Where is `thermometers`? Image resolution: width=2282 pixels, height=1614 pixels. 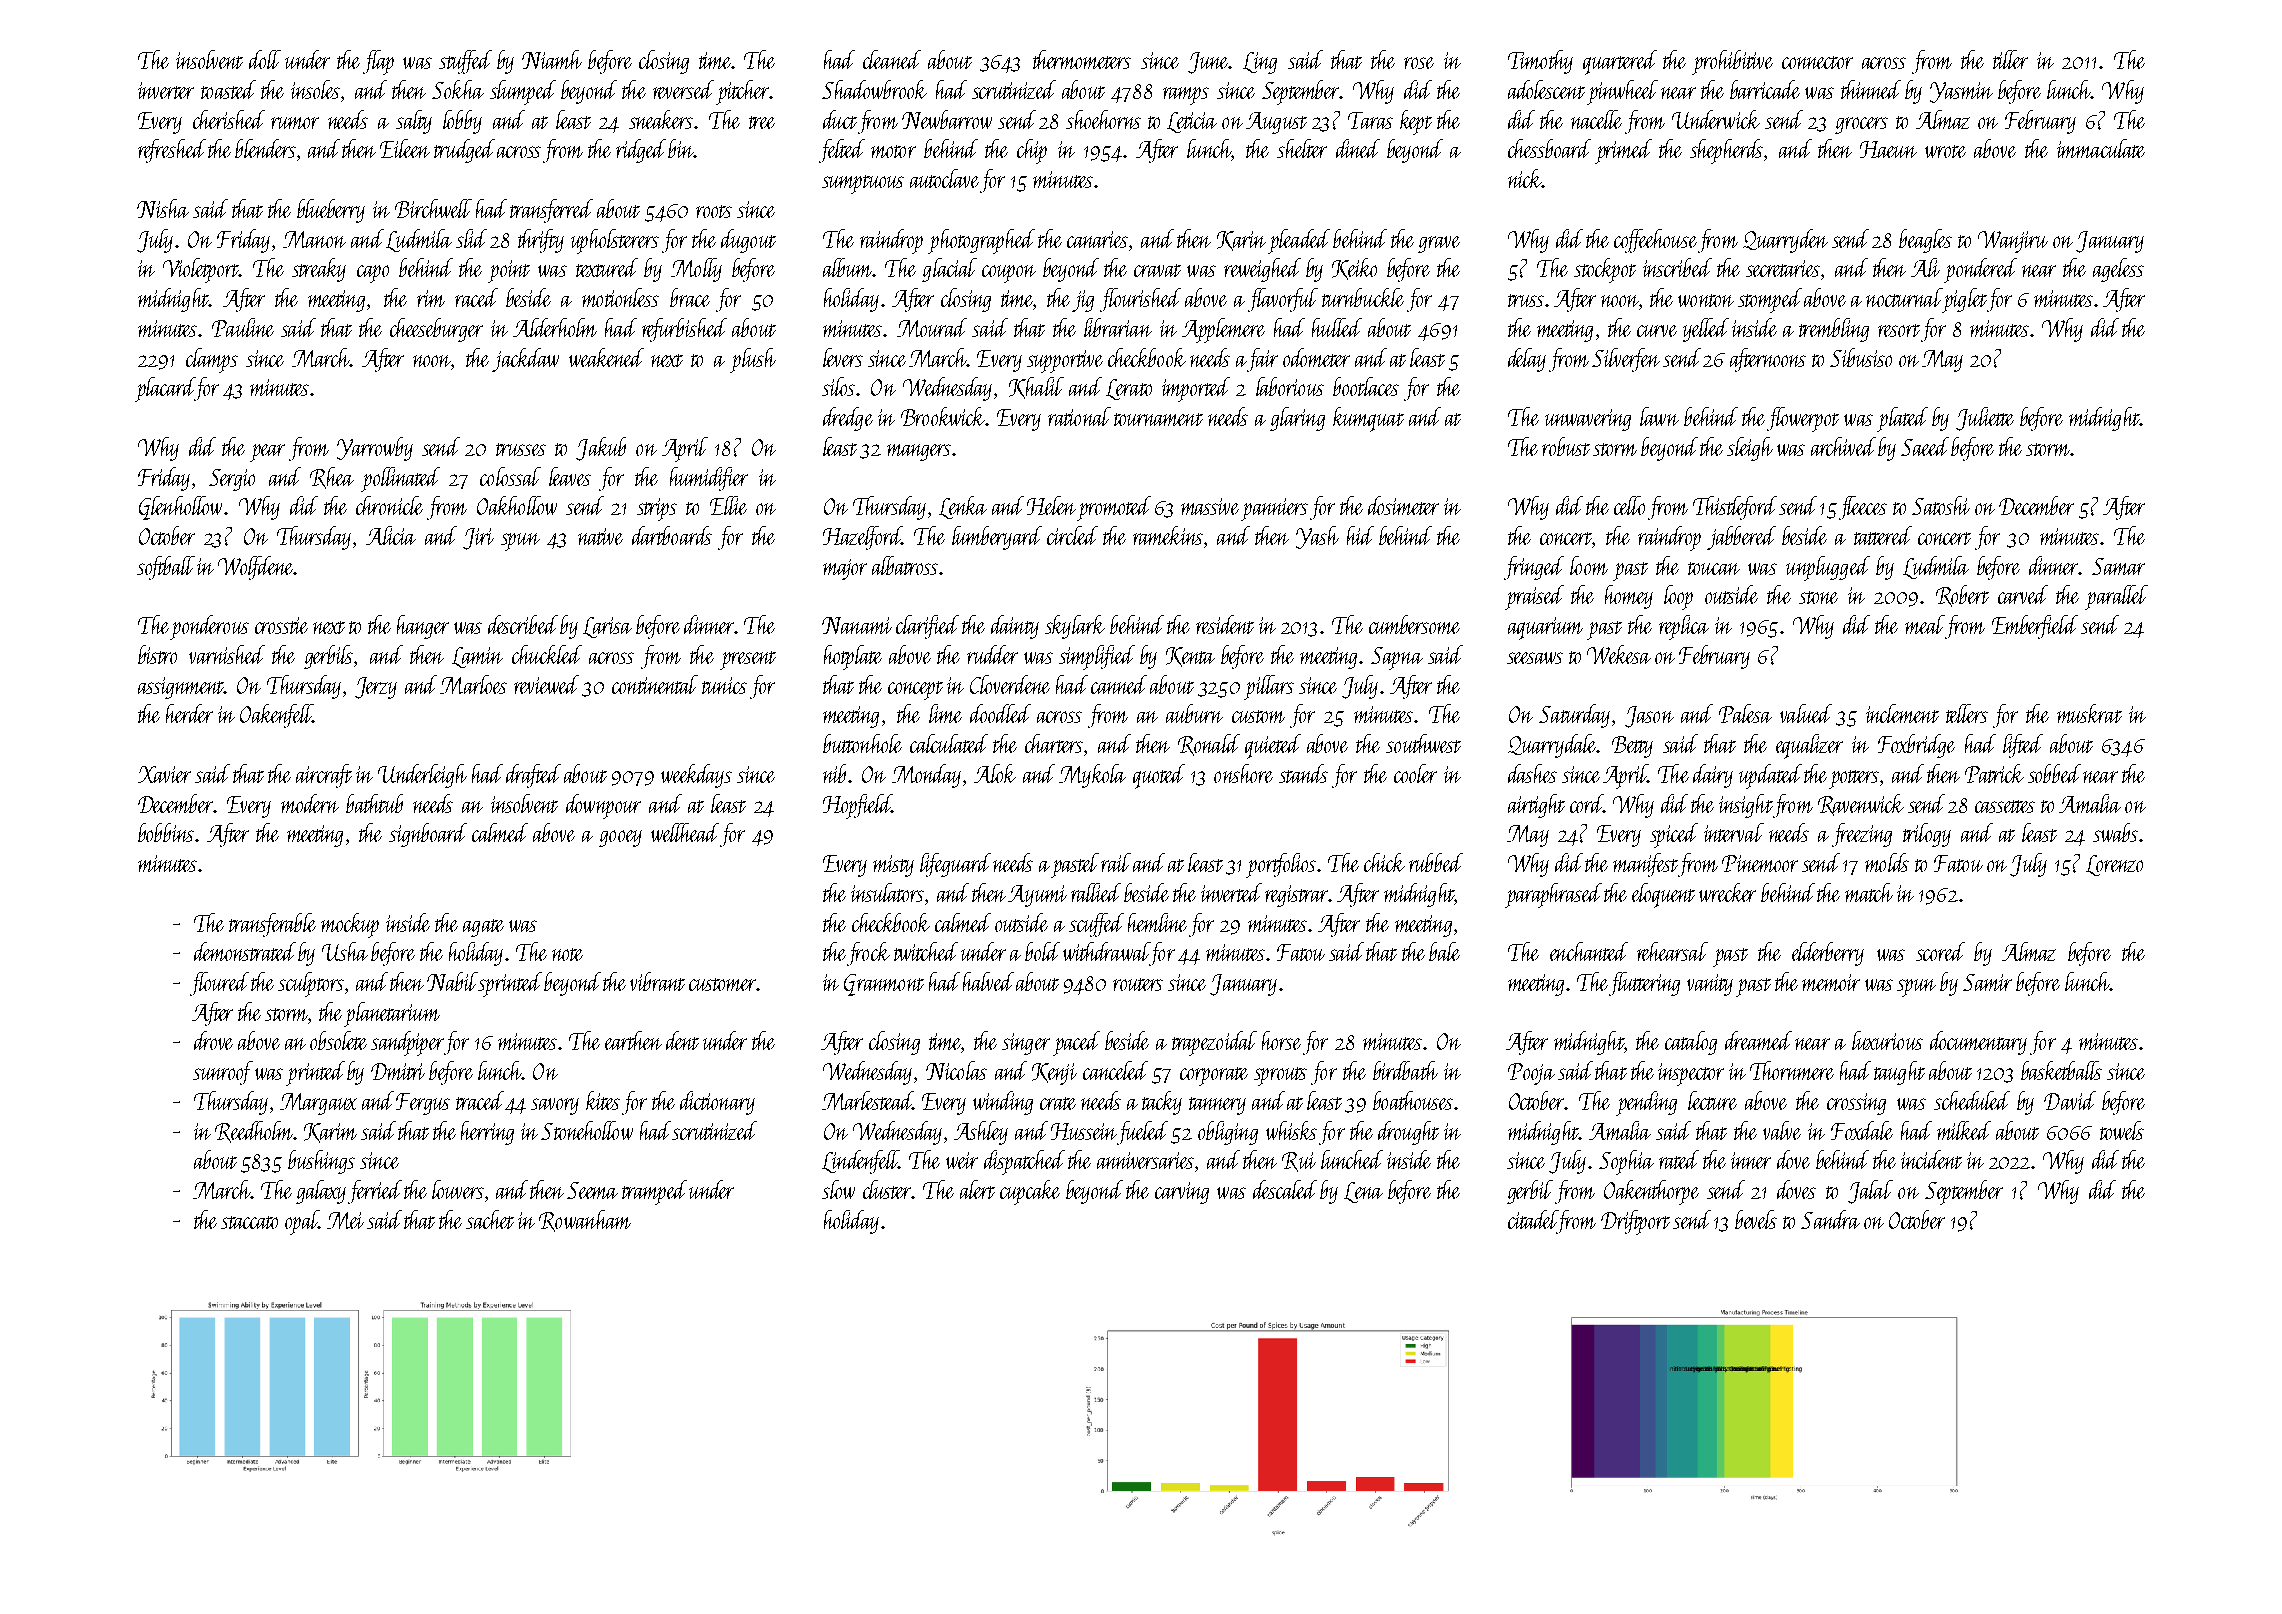 thermometers is located at coordinates (1082, 59).
